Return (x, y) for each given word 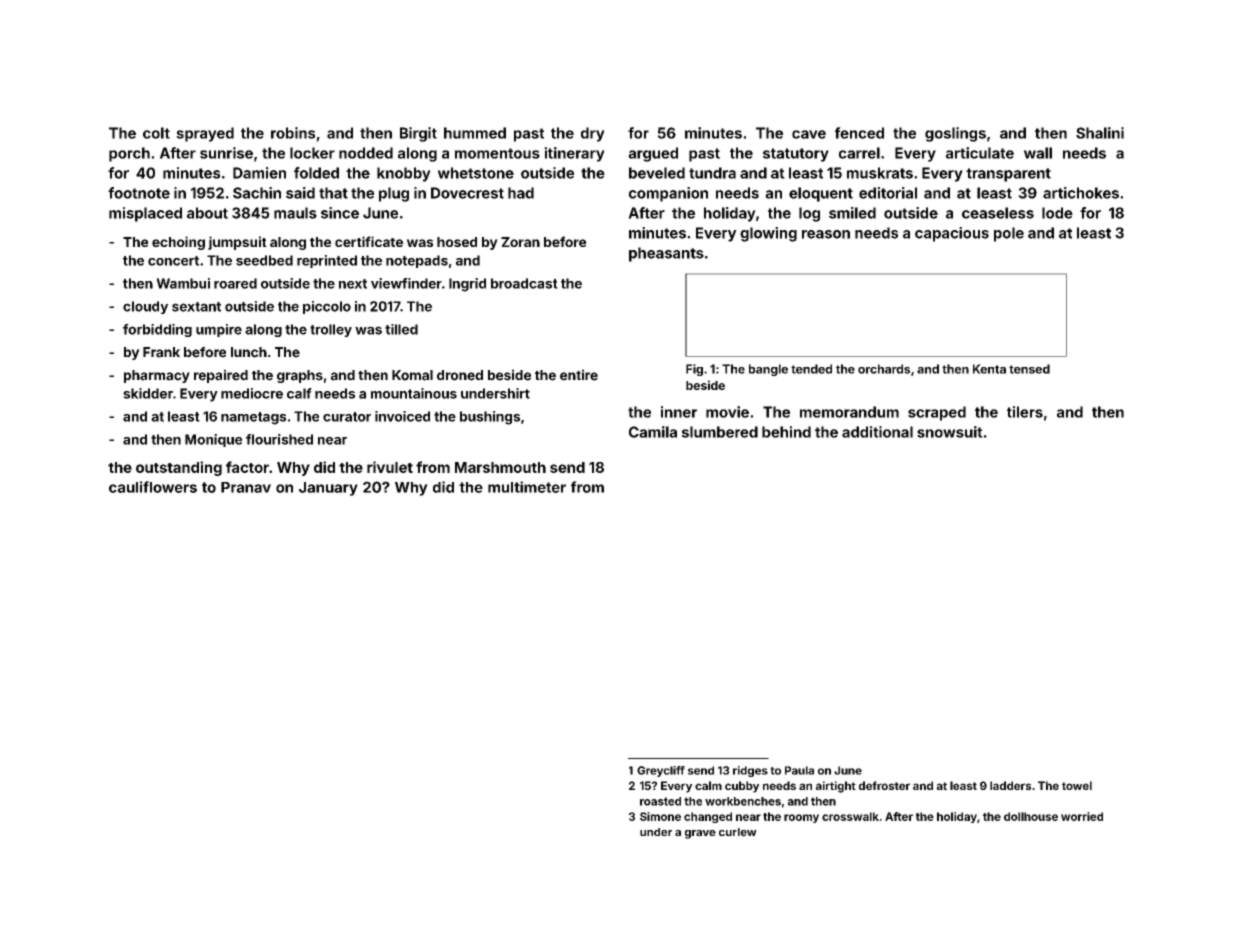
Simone (660, 816)
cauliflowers (153, 487)
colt (156, 133)
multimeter (527, 487)
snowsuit (950, 432)
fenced (859, 133)
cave (809, 134)
